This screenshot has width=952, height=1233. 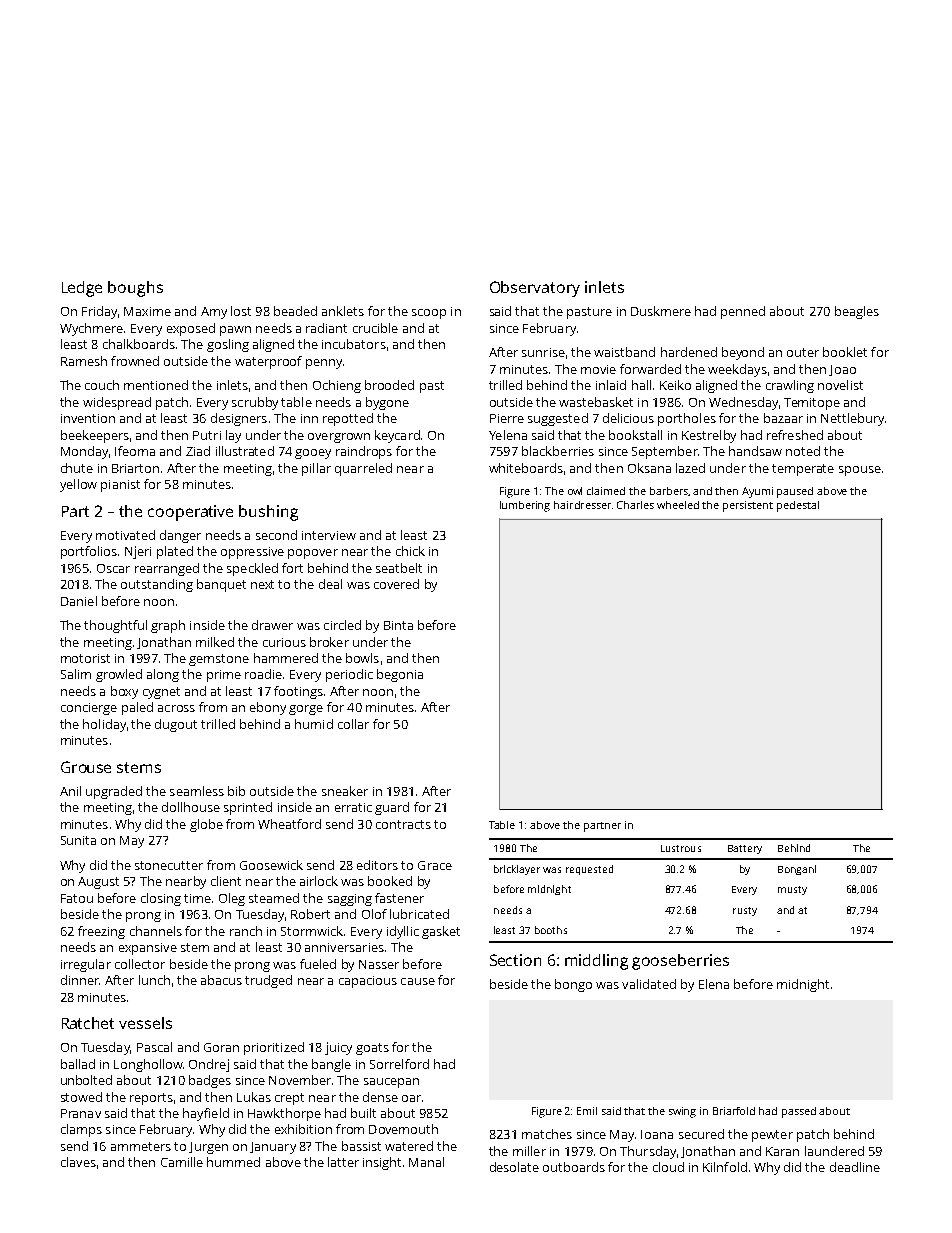 What do you see at coordinates (857, 312) in the screenshot?
I see `beagles` at bounding box center [857, 312].
